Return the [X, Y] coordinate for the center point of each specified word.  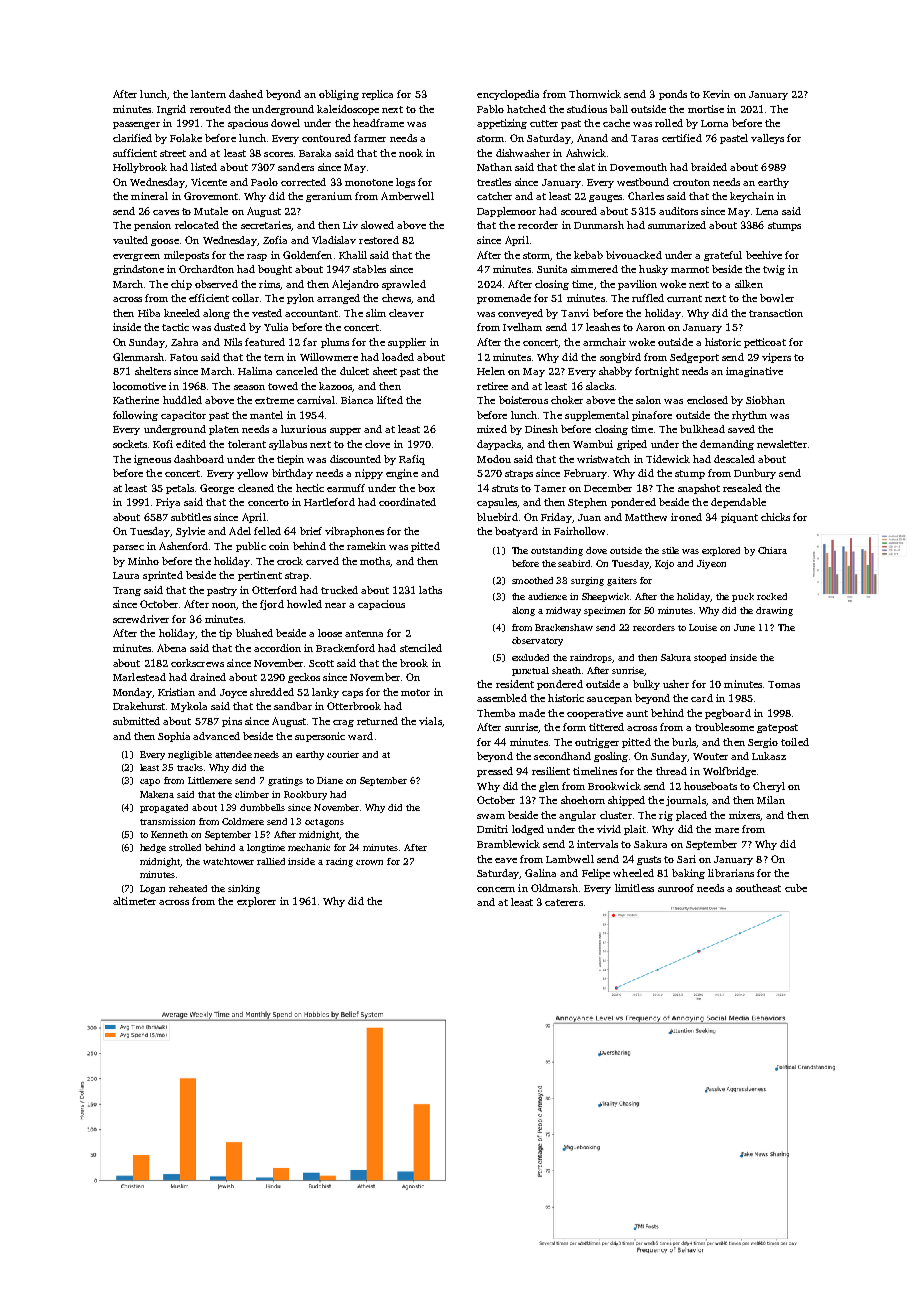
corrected [303, 182]
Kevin [716, 94]
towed [283, 386]
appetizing [502, 124]
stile [670, 550]
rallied [271, 861]
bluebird [497, 517]
